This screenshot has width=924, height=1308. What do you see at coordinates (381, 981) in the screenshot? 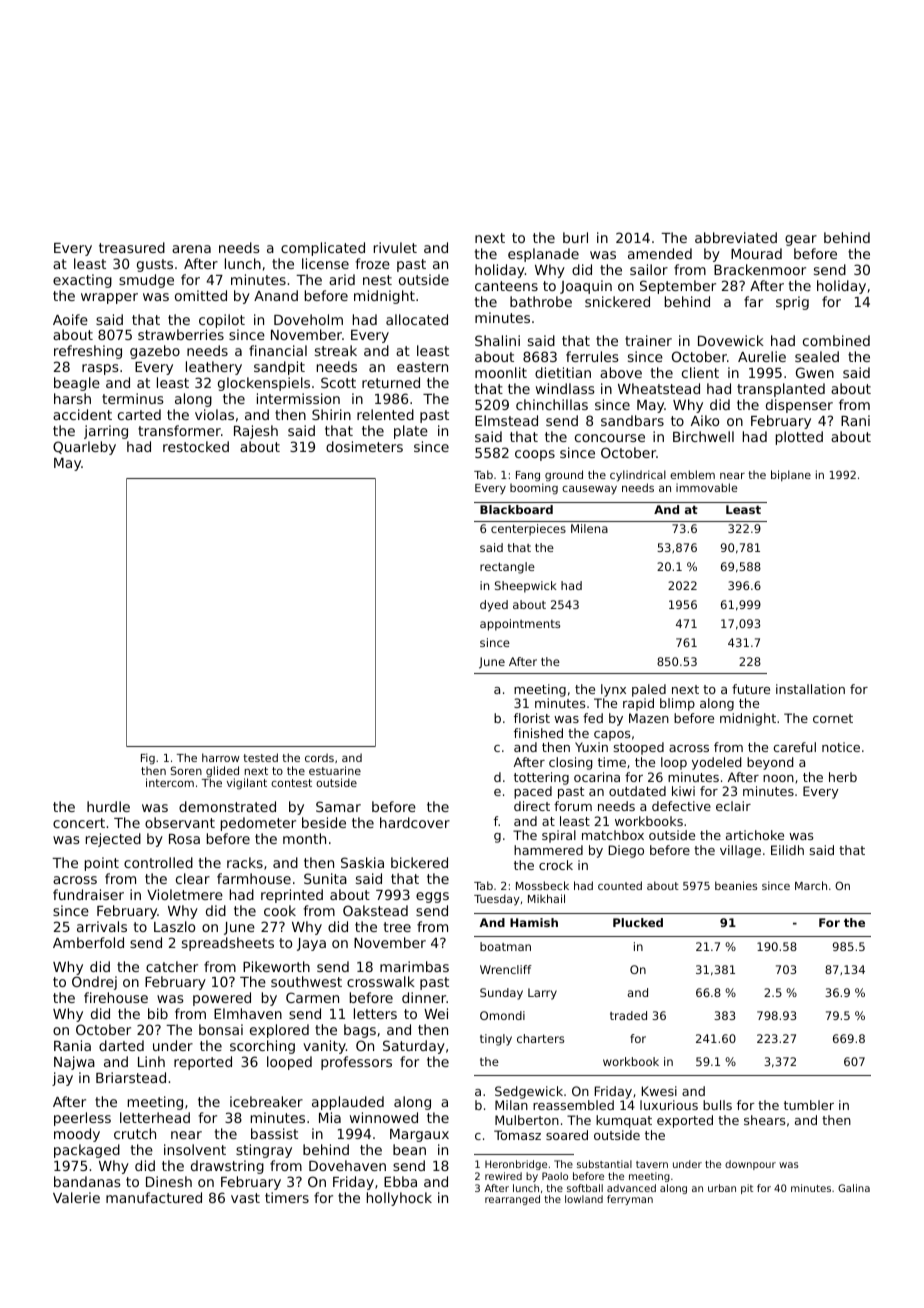
I see `crosswalk` at bounding box center [381, 981].
